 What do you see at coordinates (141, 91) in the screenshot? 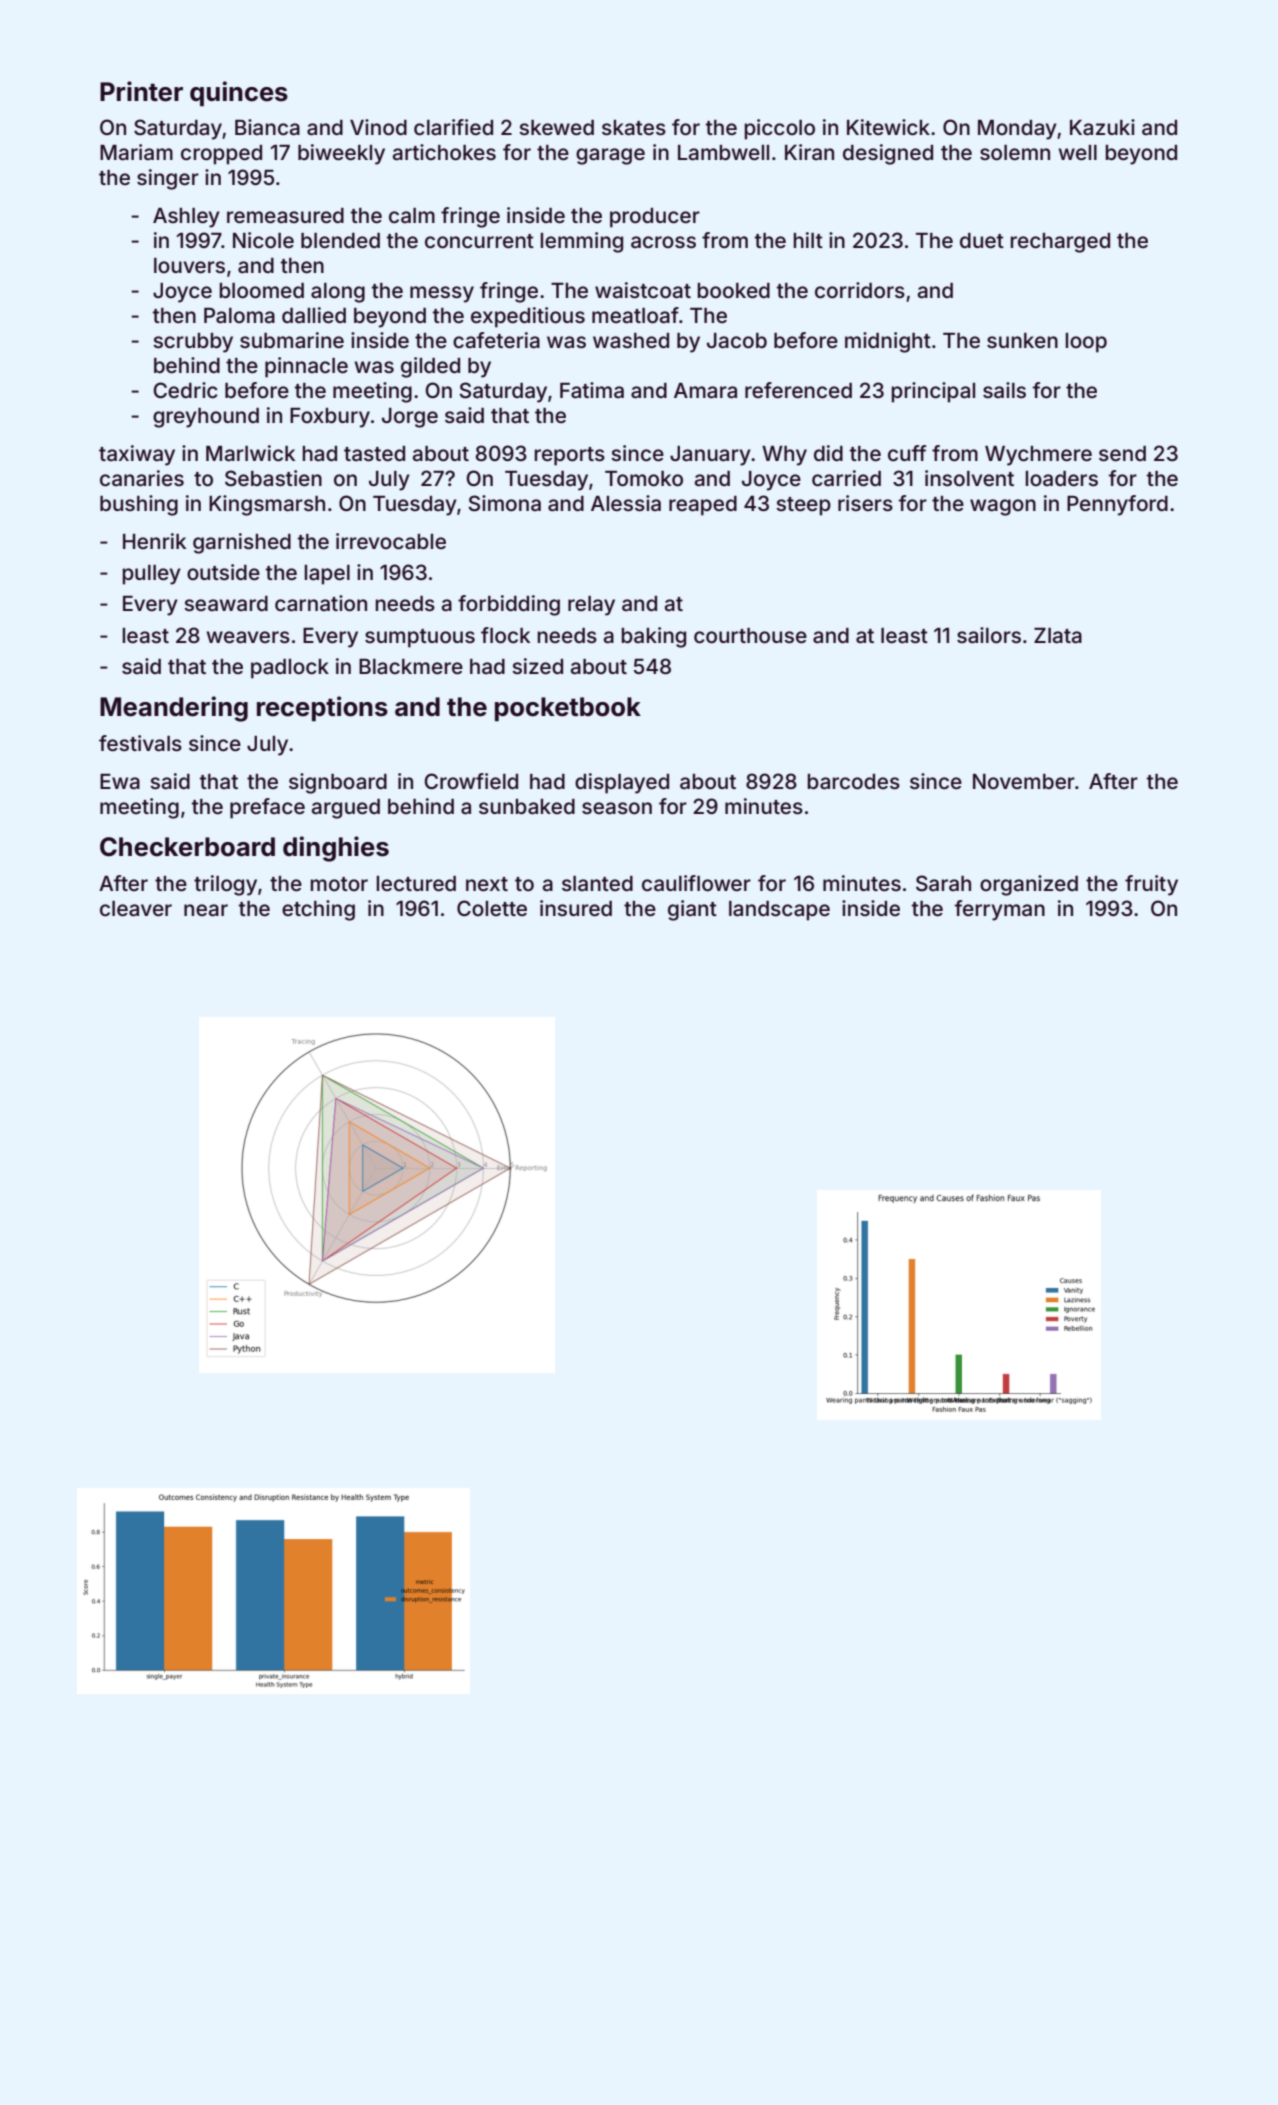
I see `Printer` at bounding box center [141, 91].
